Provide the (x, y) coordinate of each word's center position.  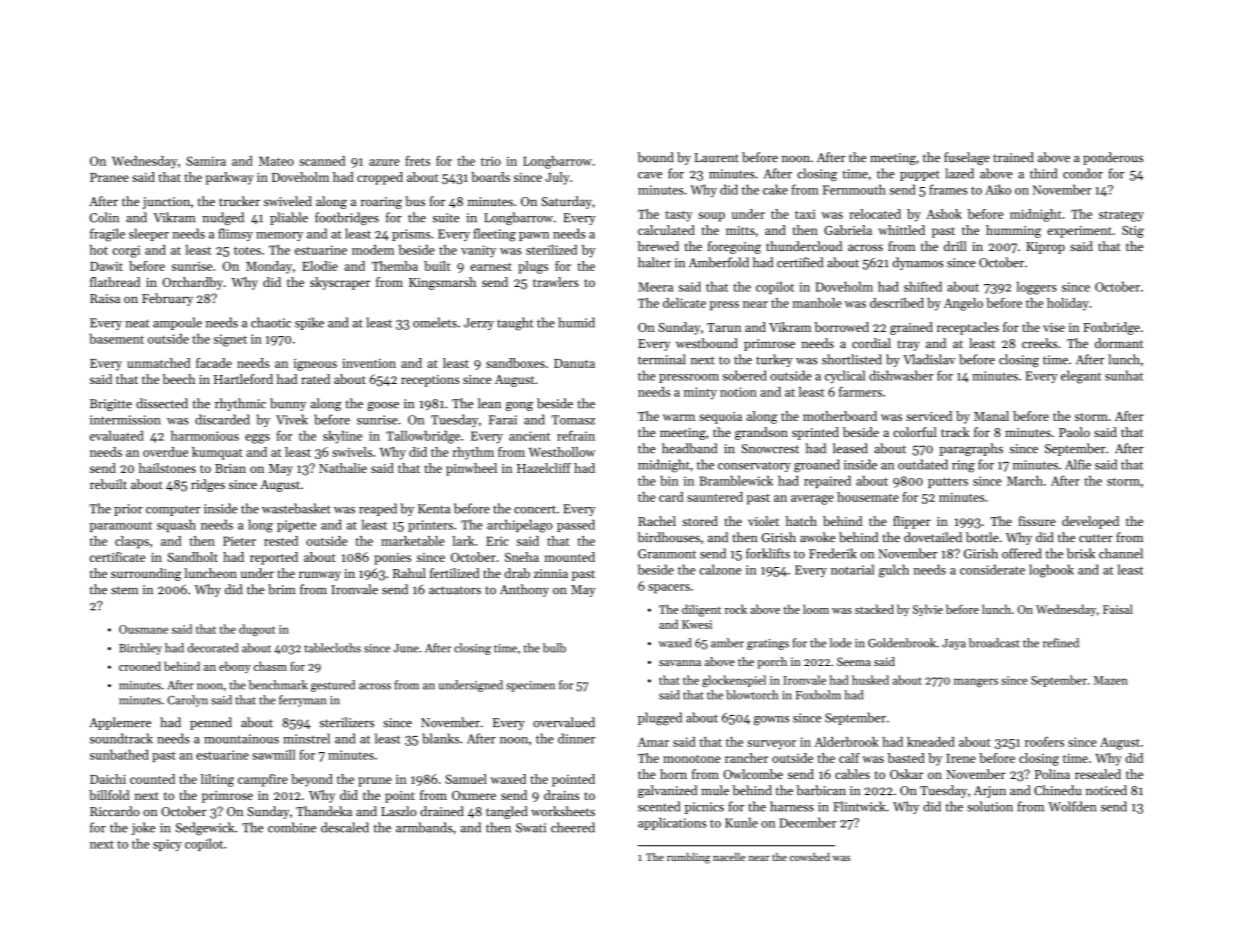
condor (1083, 173)
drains (561, 795)
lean (489, 403)
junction (166, 203)
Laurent (717, 157)
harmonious (205, 436)
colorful (915, 432)
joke (143, 828)
